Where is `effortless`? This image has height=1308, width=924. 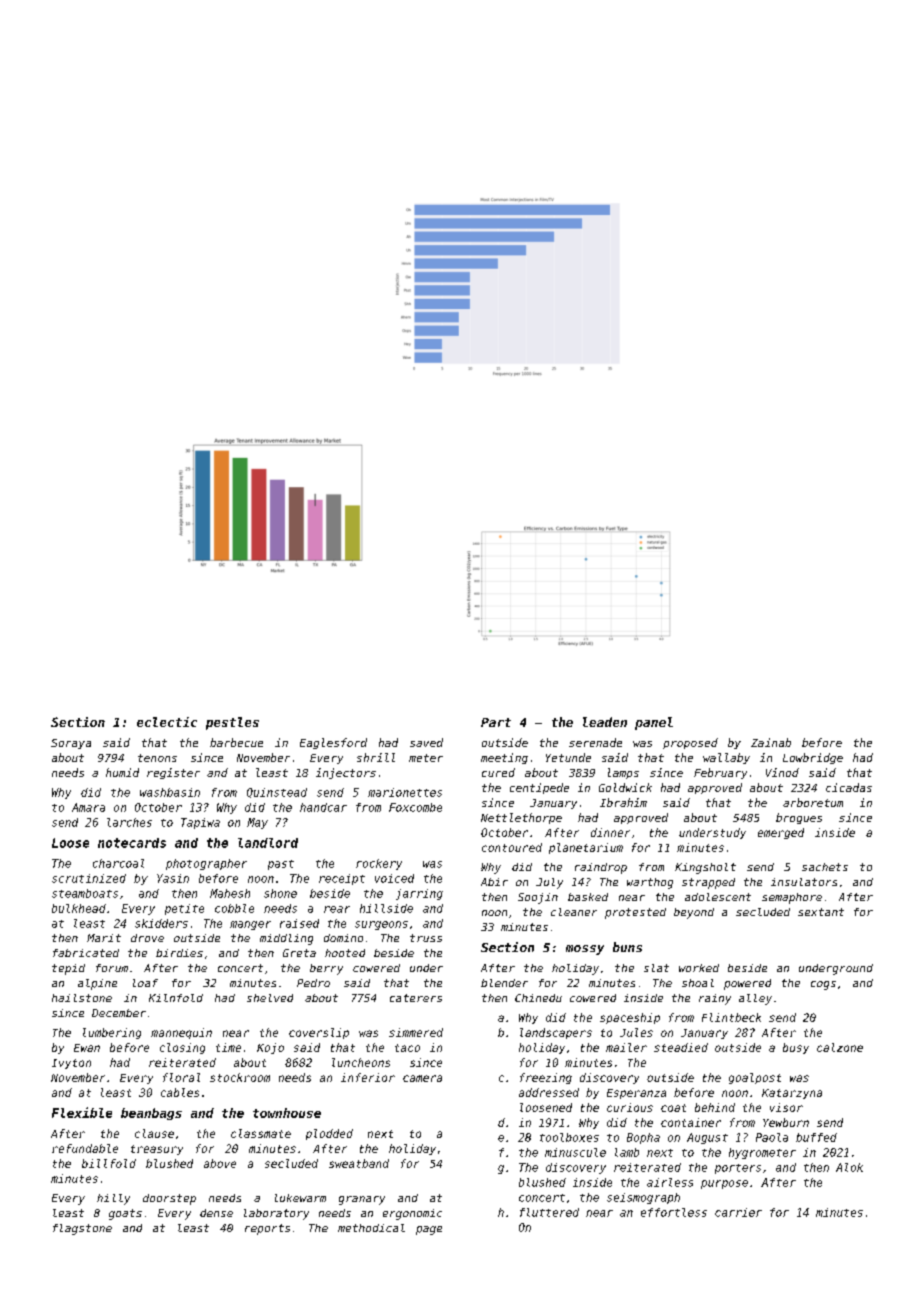 effortless is located at coordinates (674, 1212).
